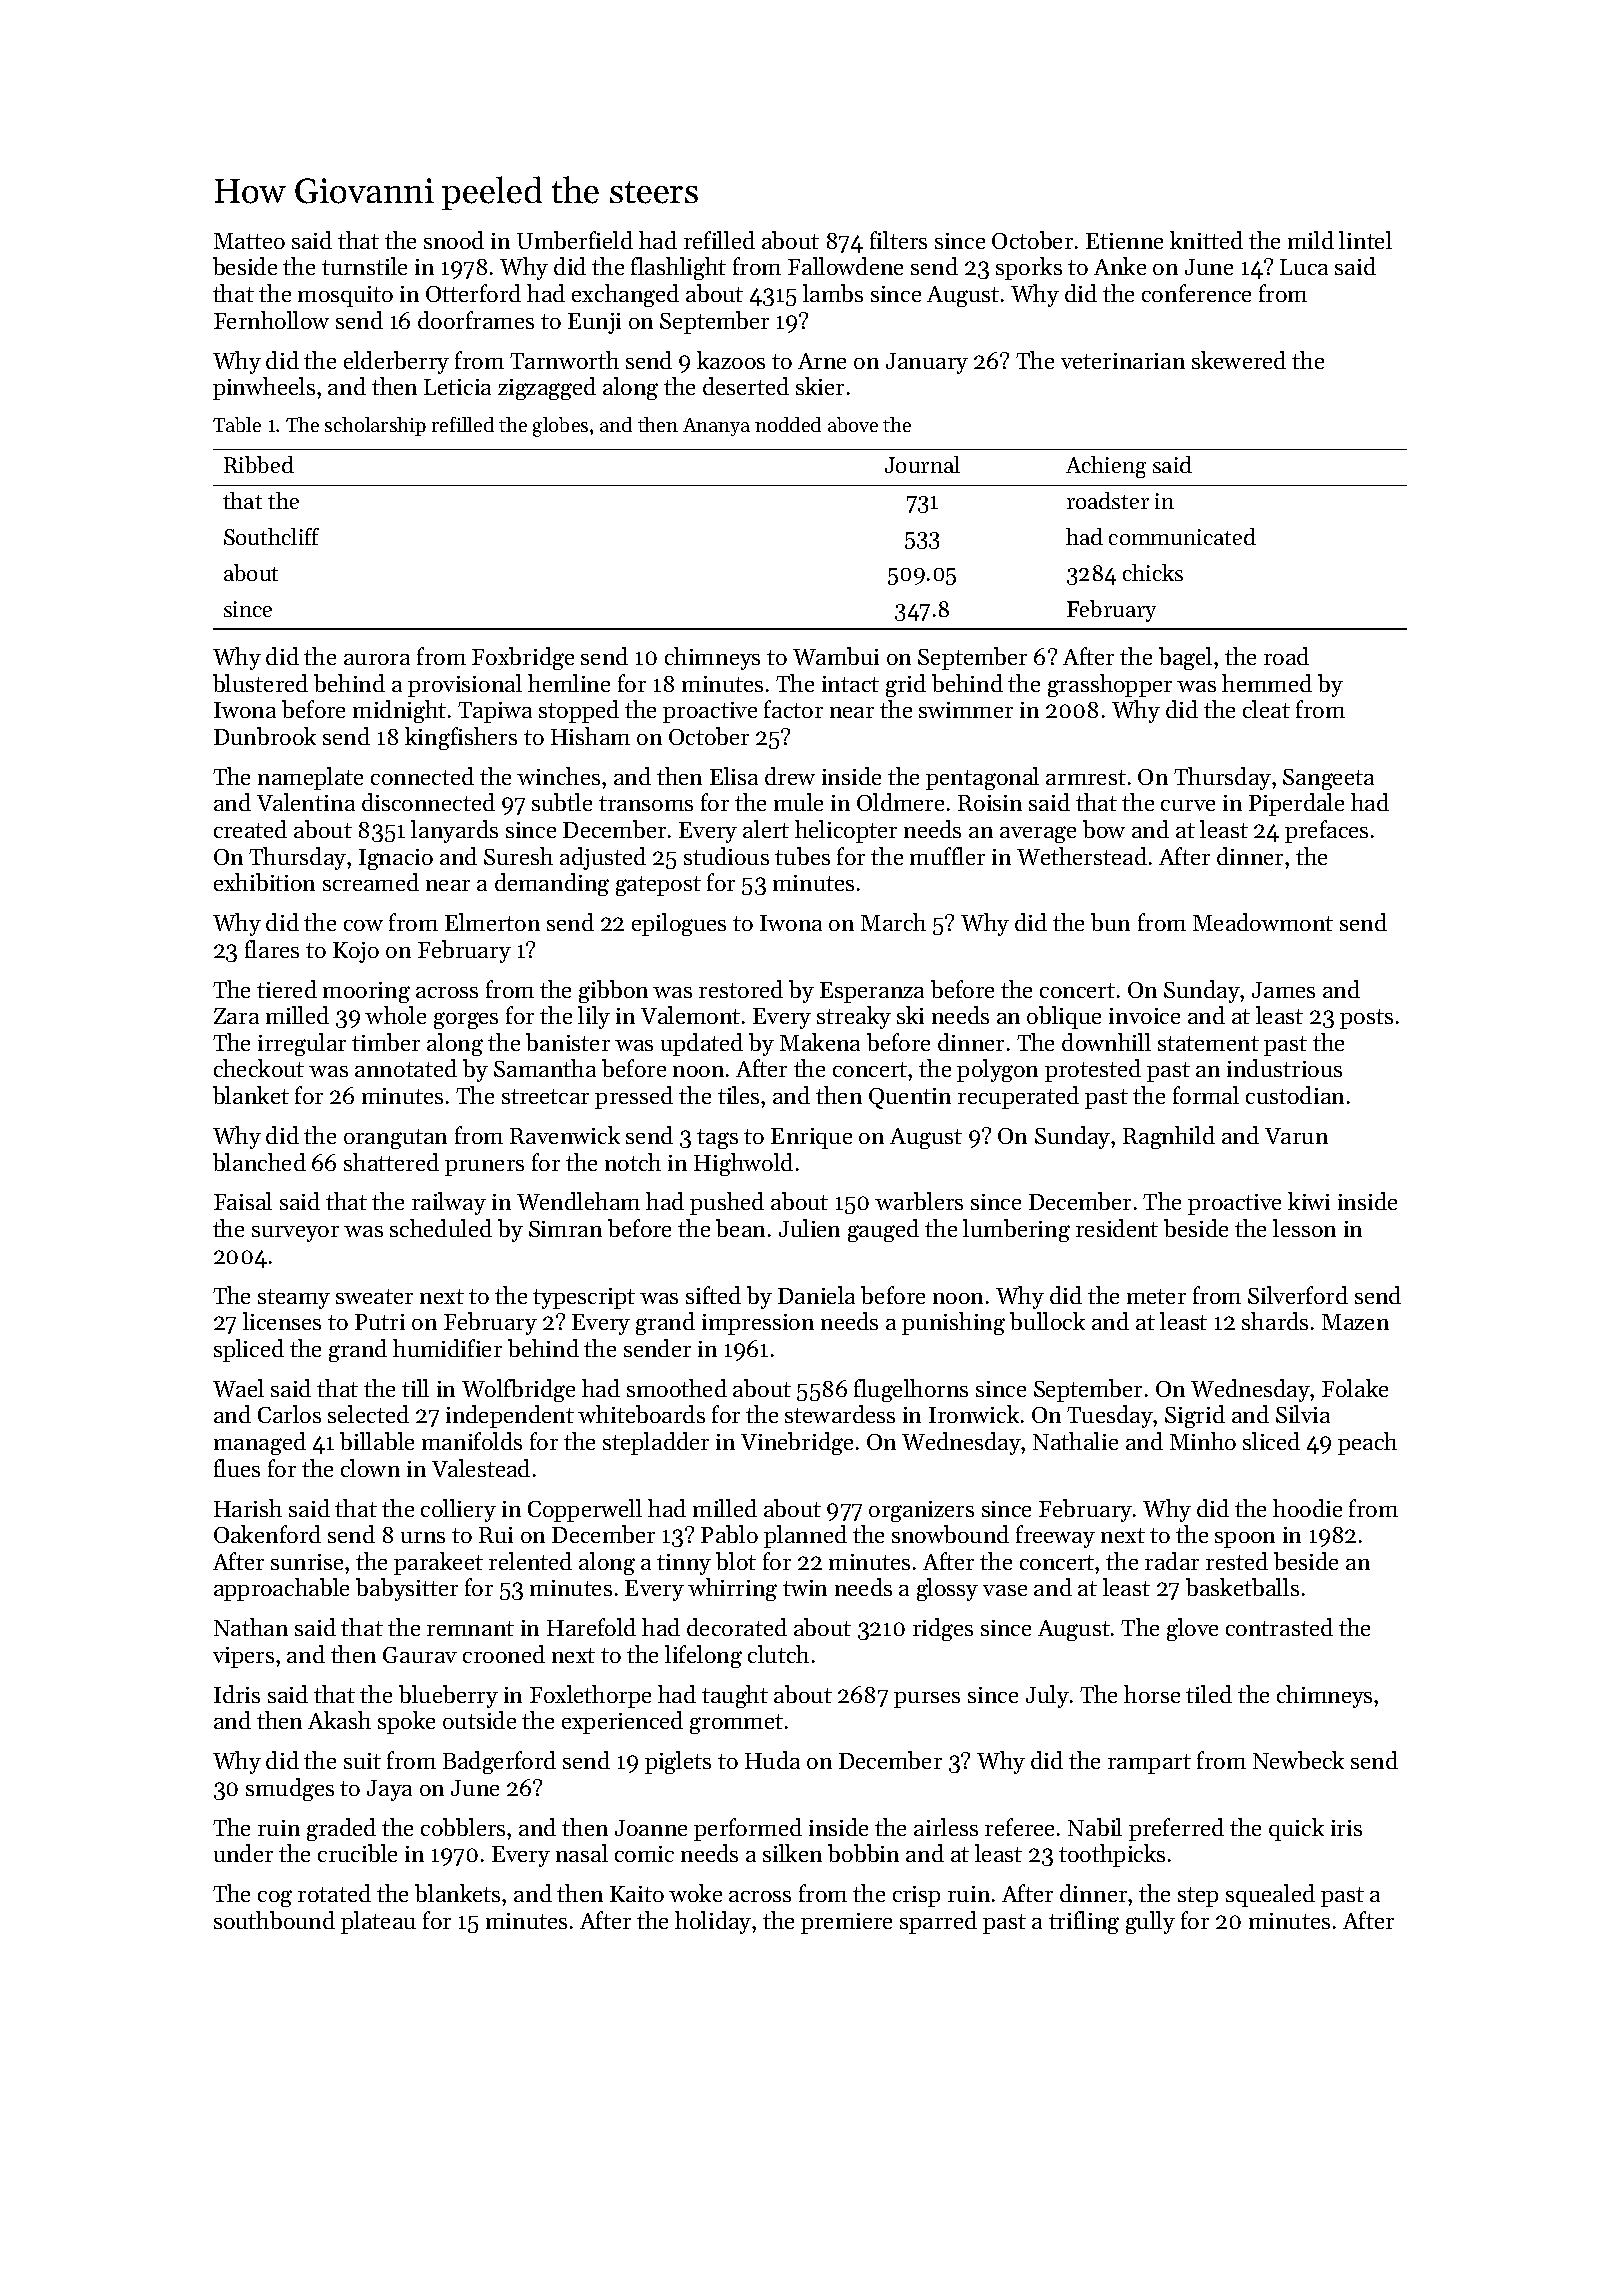  I want to click on veterinarian, so click(1123, 361).
